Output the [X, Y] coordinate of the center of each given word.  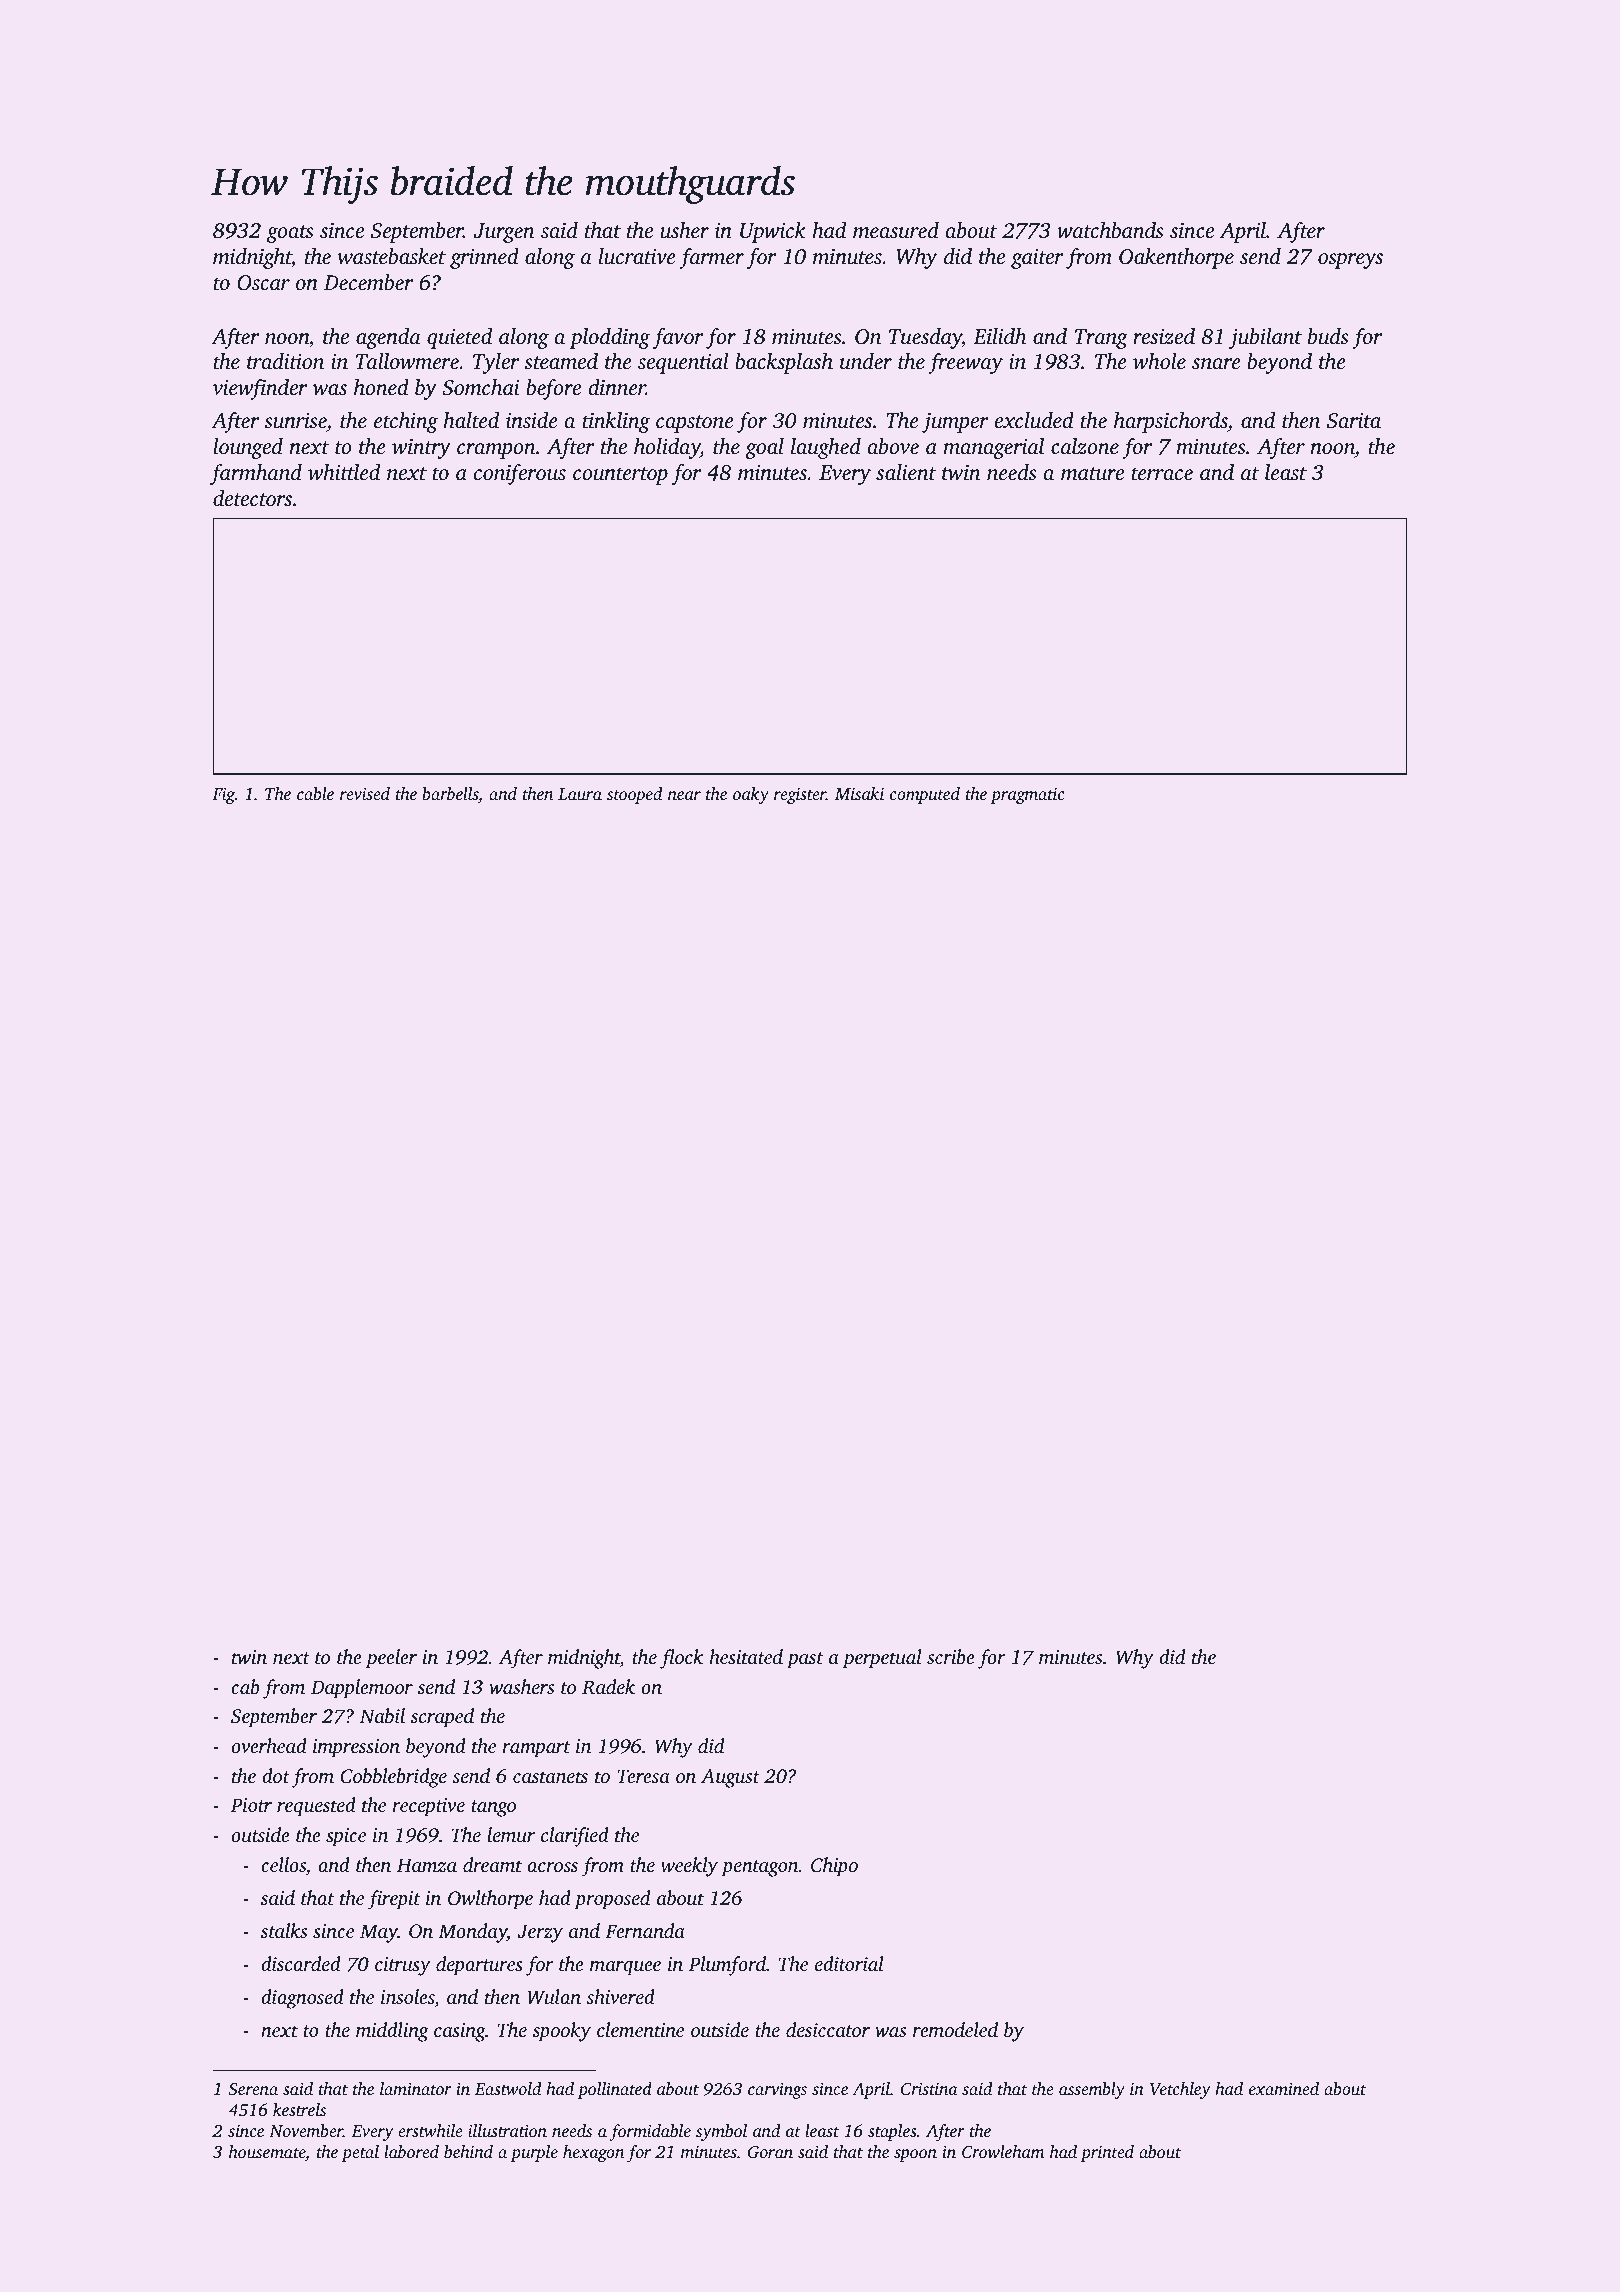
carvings [777, 2090]
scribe [951, 1656]
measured [896, 230]
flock [681, 1659]
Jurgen [504, 233]
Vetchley [1180, 2090]
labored [411, 2151]
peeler [391, 1659]
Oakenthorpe [1176, 258]
